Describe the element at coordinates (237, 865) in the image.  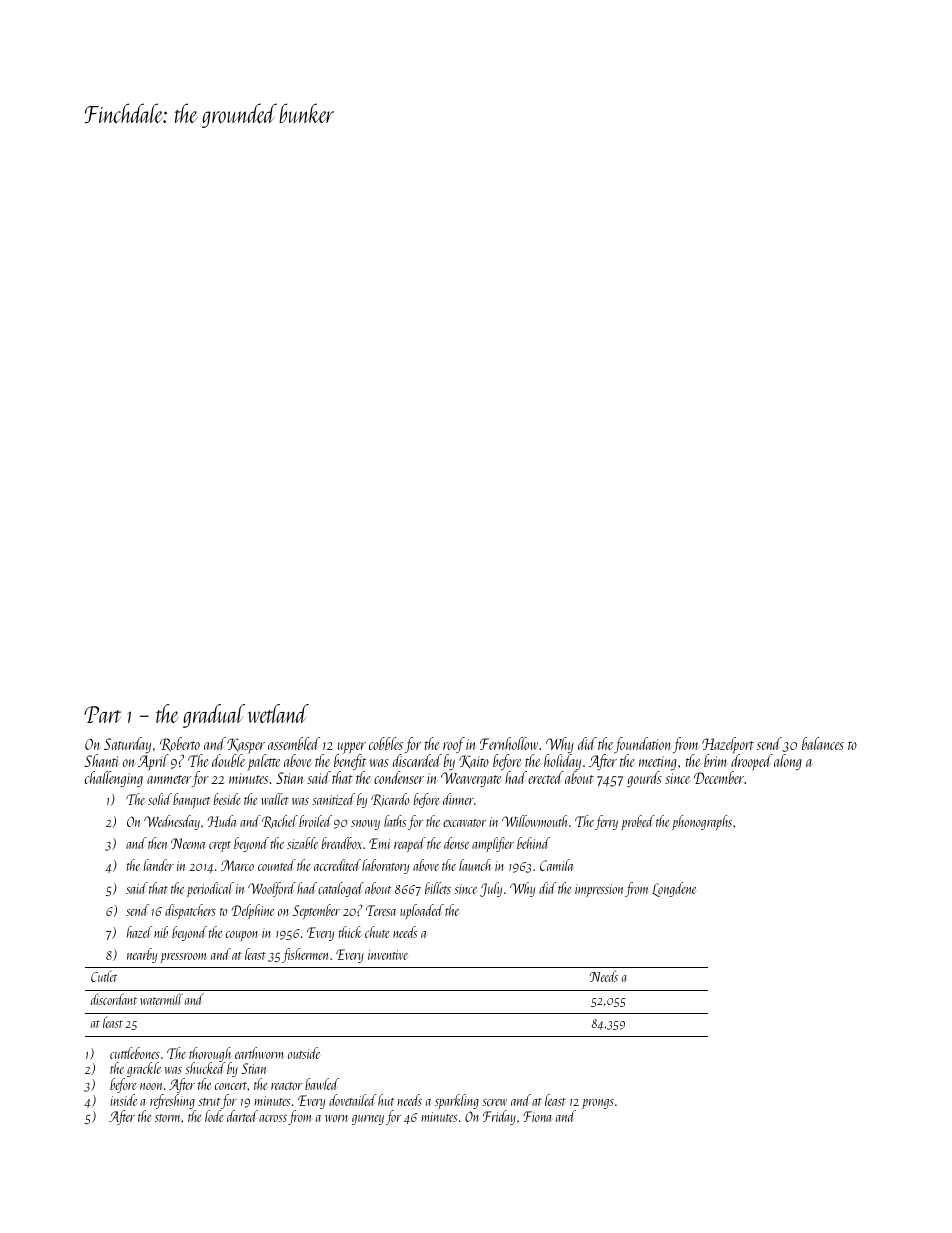
I see `Marco` at that location.
